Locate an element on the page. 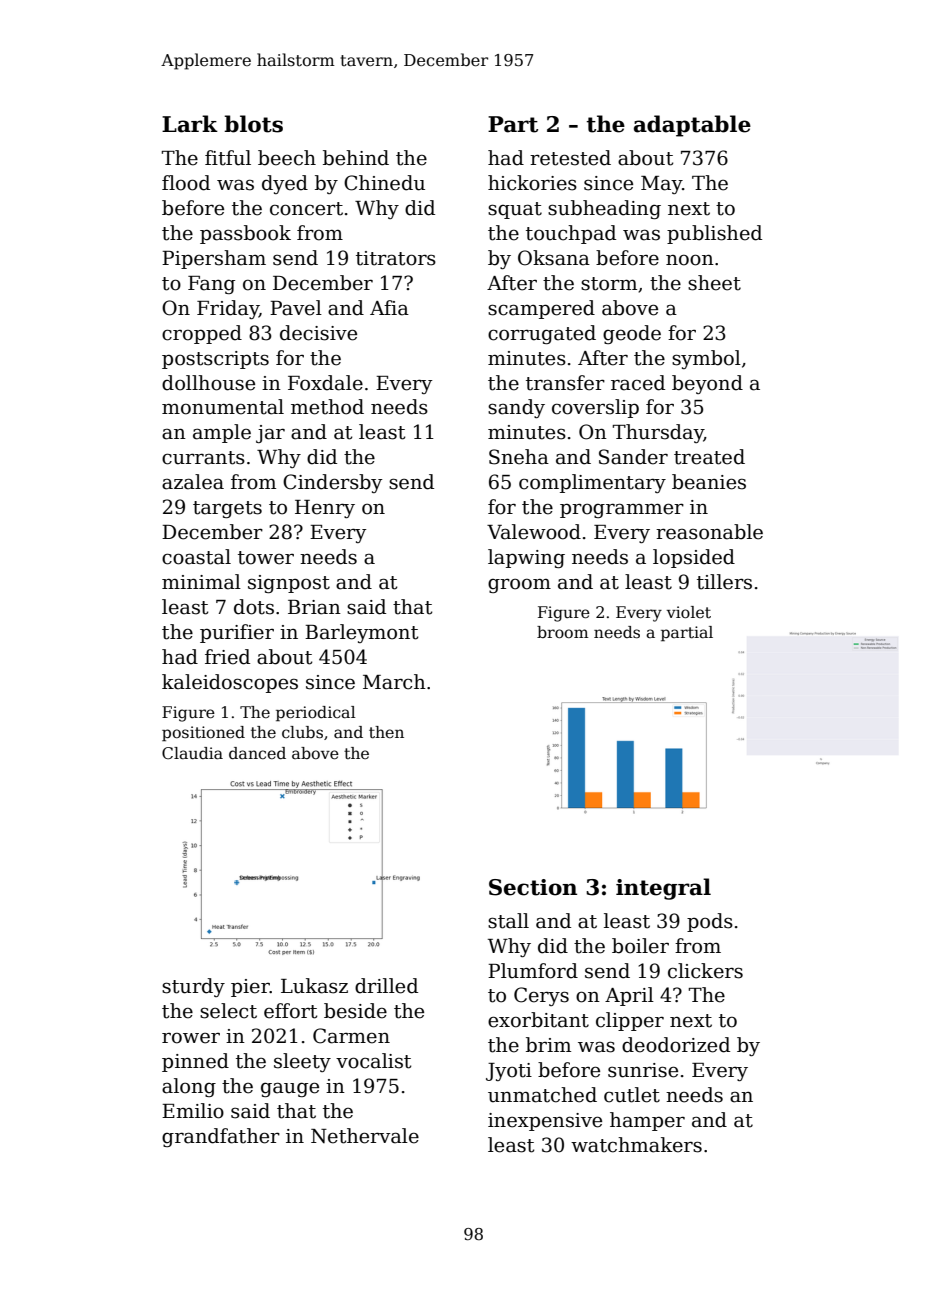 Image resolution: width=927 pixels, height=1315 pixels. blots is located at coordinates (253, 124).
